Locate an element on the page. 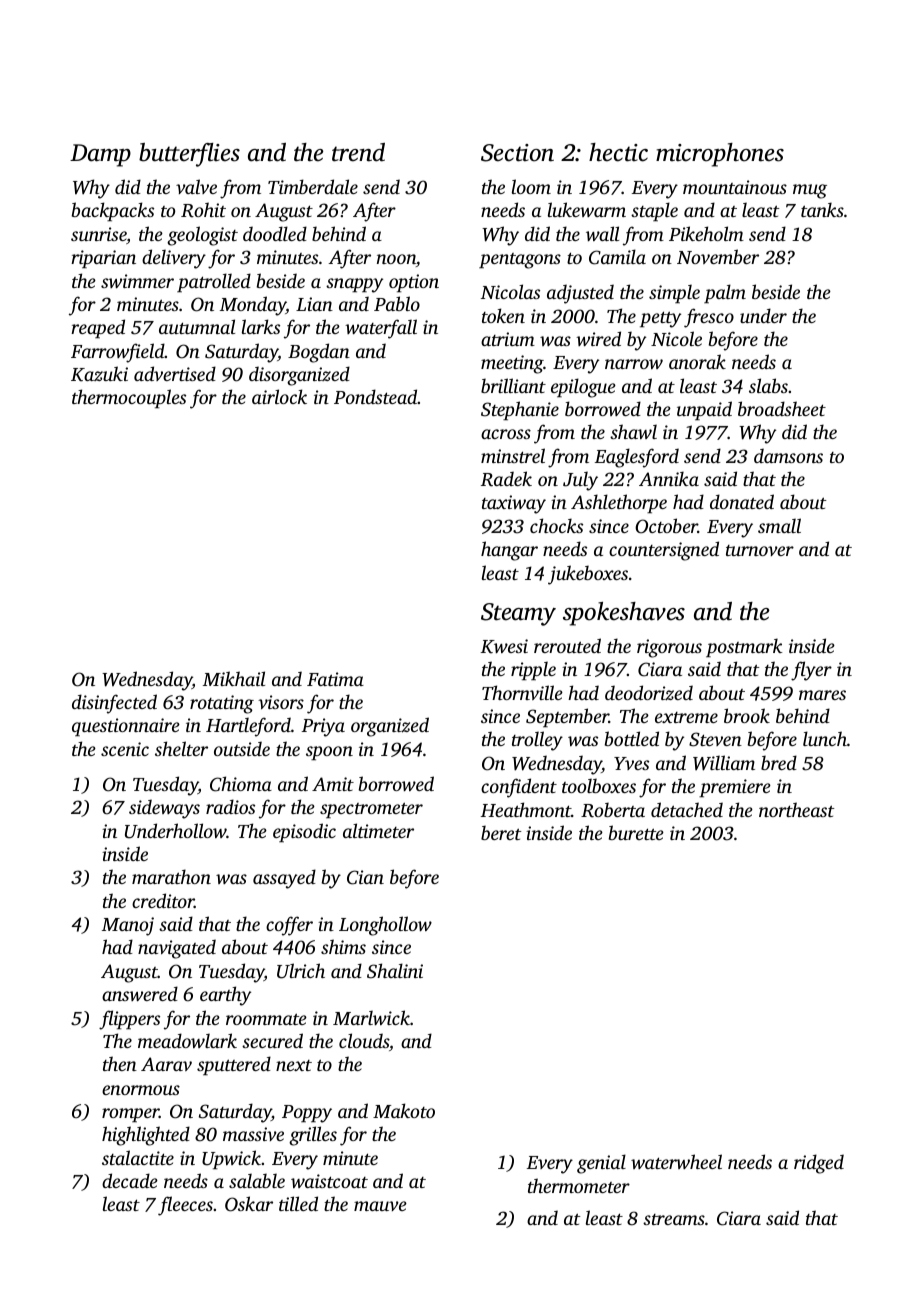  spectrometer is located at coordinates (371, 810).
